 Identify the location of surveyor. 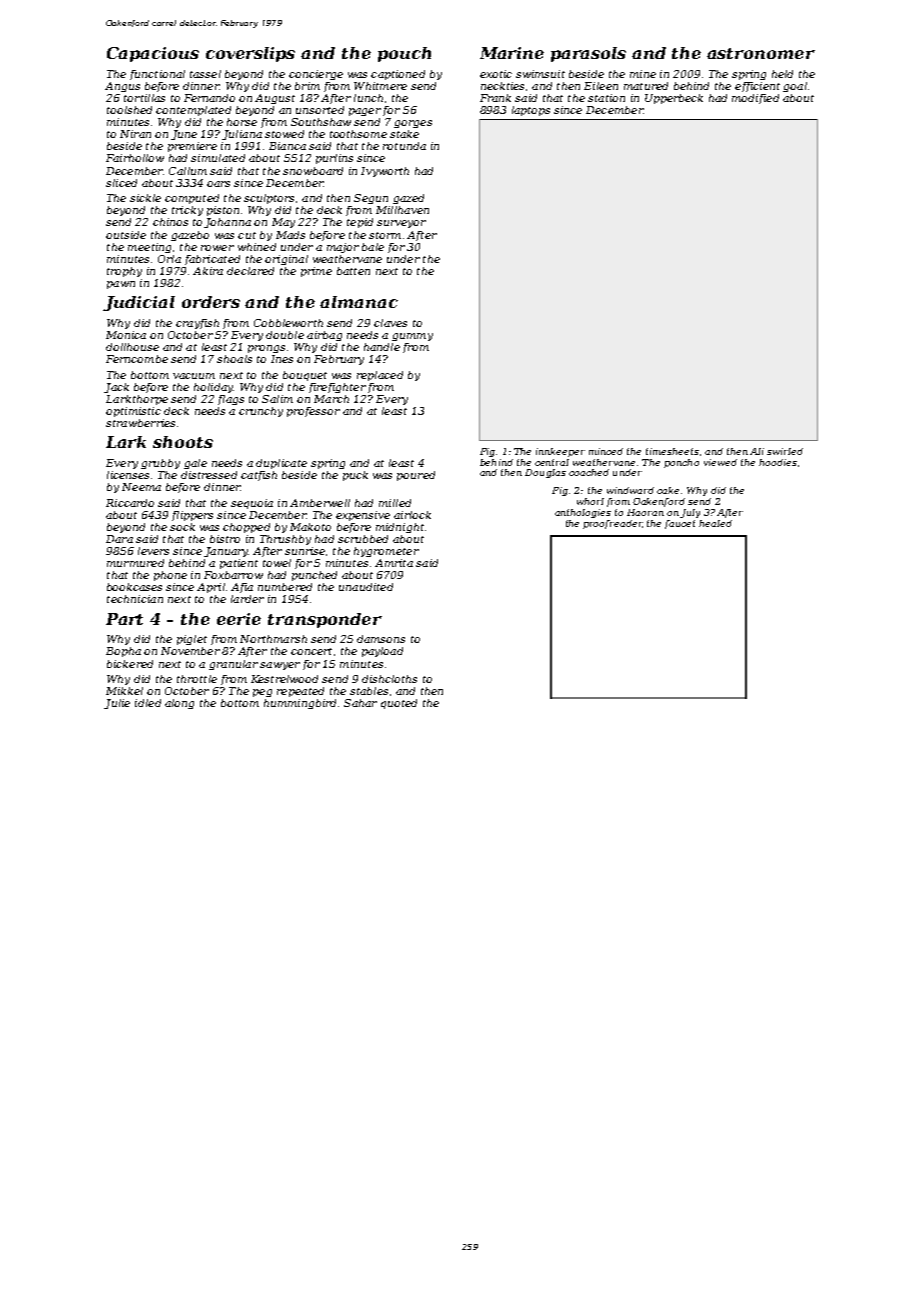
(401, 224).
